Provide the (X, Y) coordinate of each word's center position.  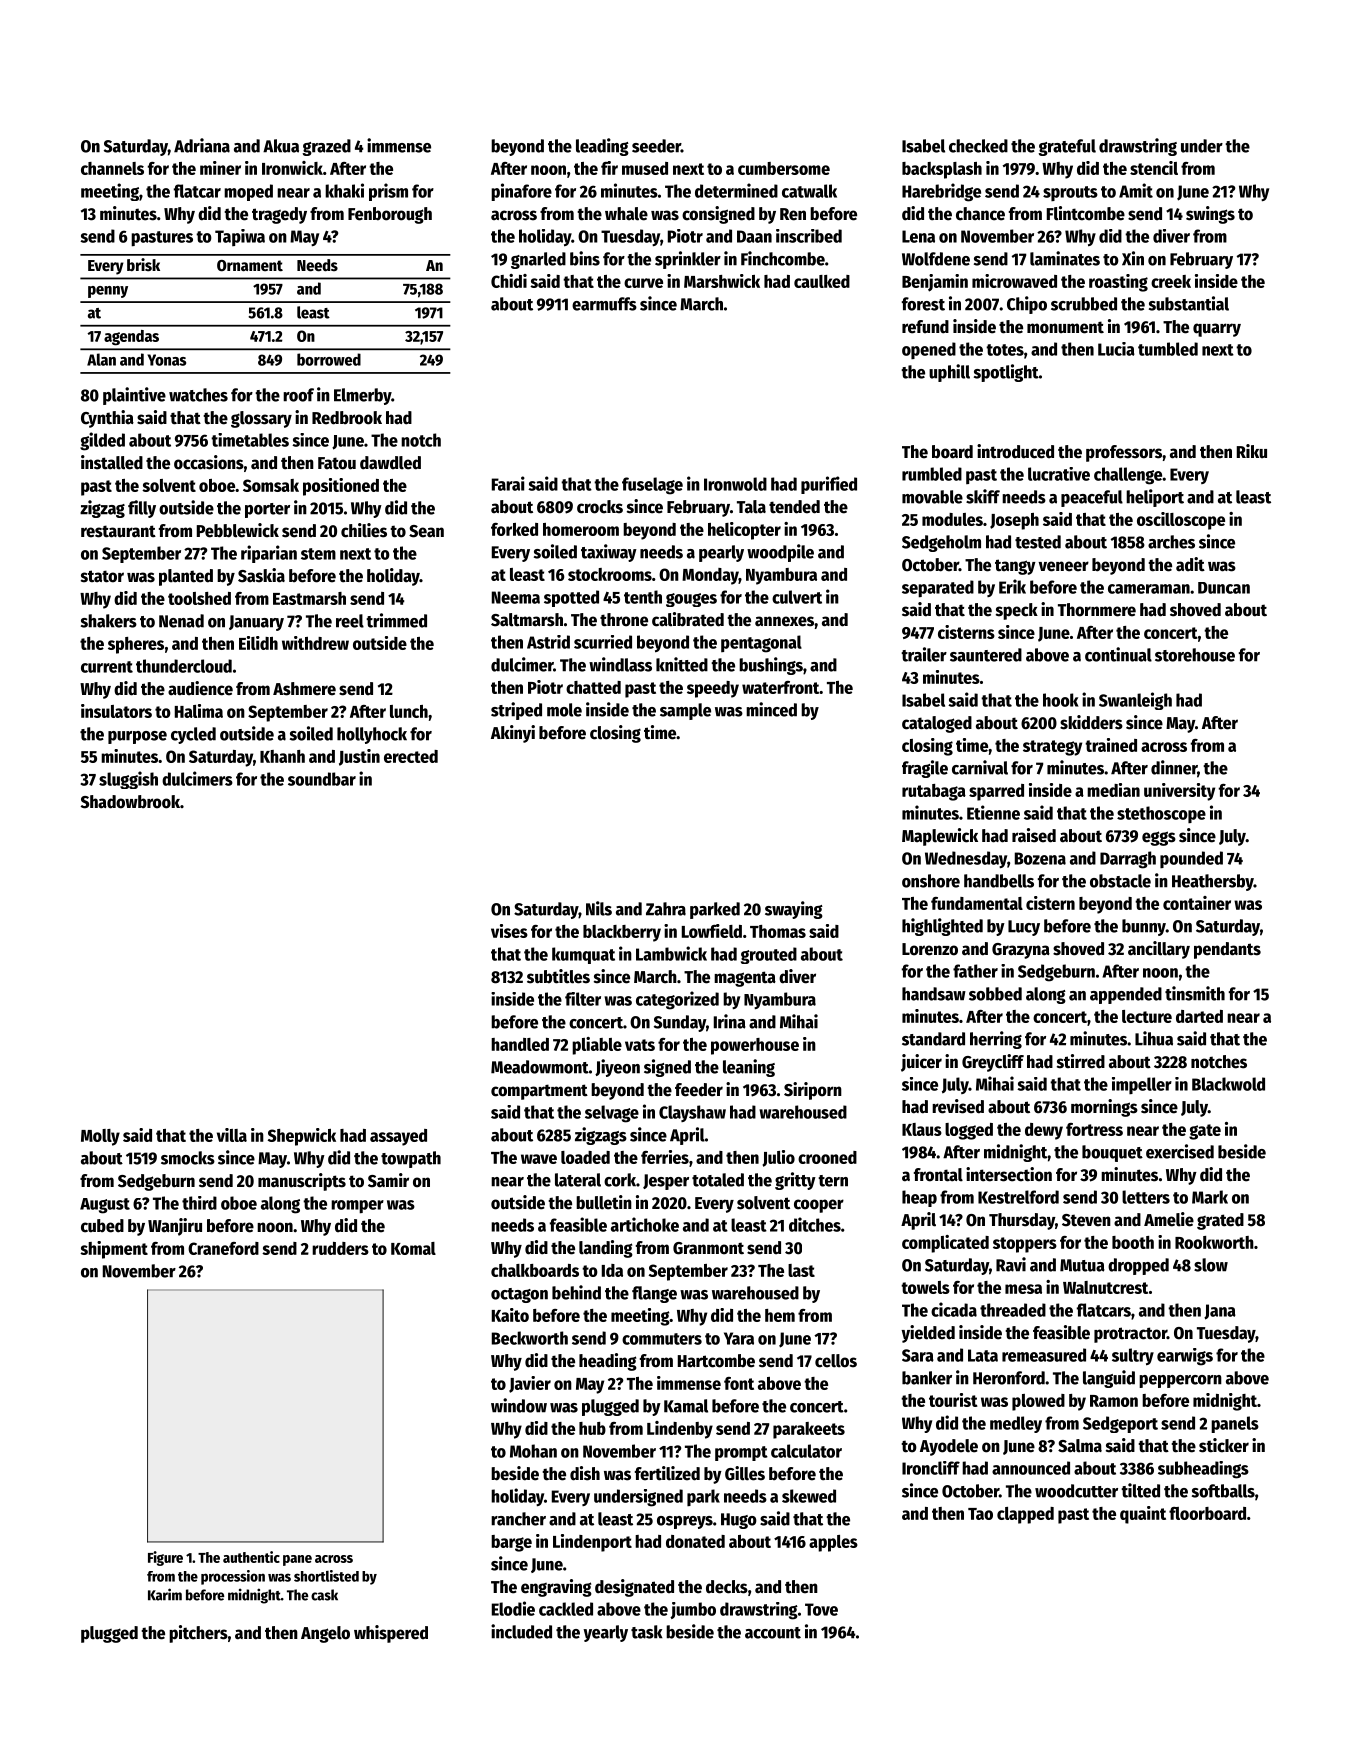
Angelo (325, 1634)
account (773, 1633)
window (519, 1405)
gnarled (538, 260)
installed (112, 462)
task (647, 1632)
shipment (114, 1250)
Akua (281, 146)
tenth (643, 597)
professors (1124, 453)
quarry (1217, 330)
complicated (945, 1244)
